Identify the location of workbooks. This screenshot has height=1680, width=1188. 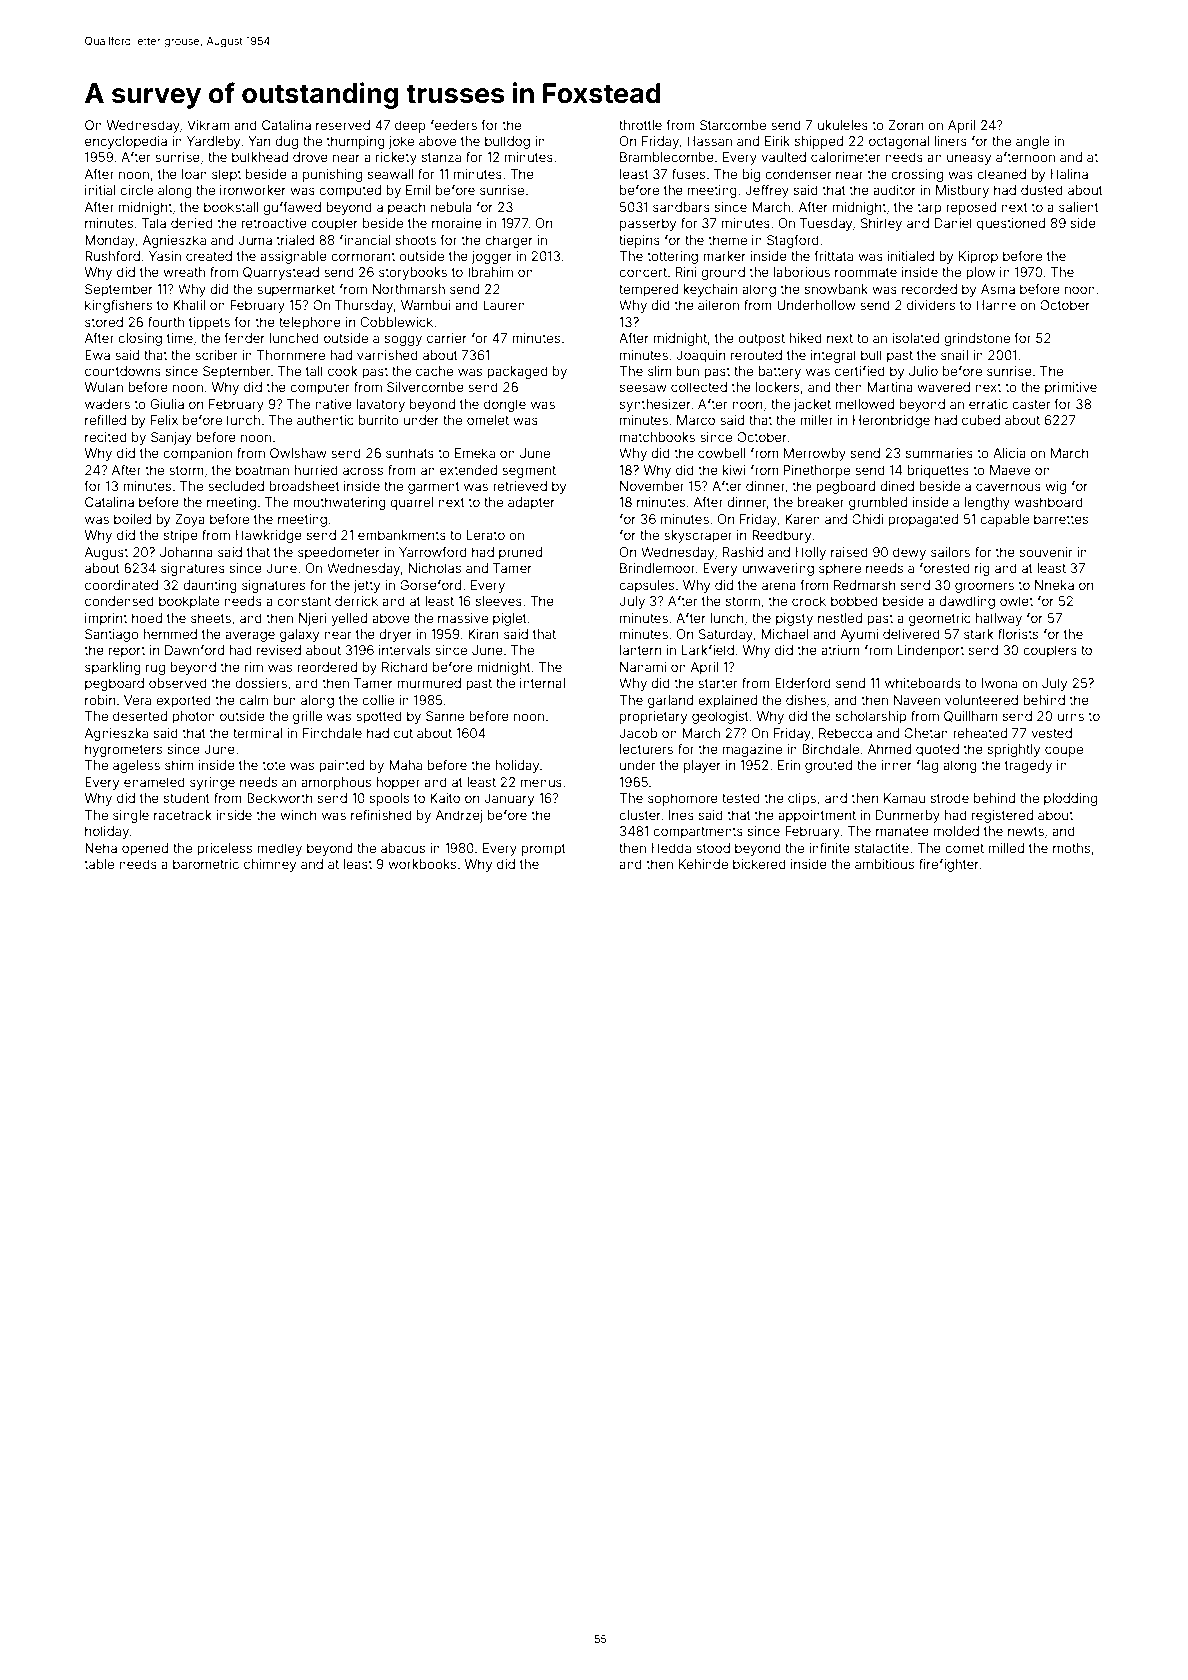
(422, 864).
